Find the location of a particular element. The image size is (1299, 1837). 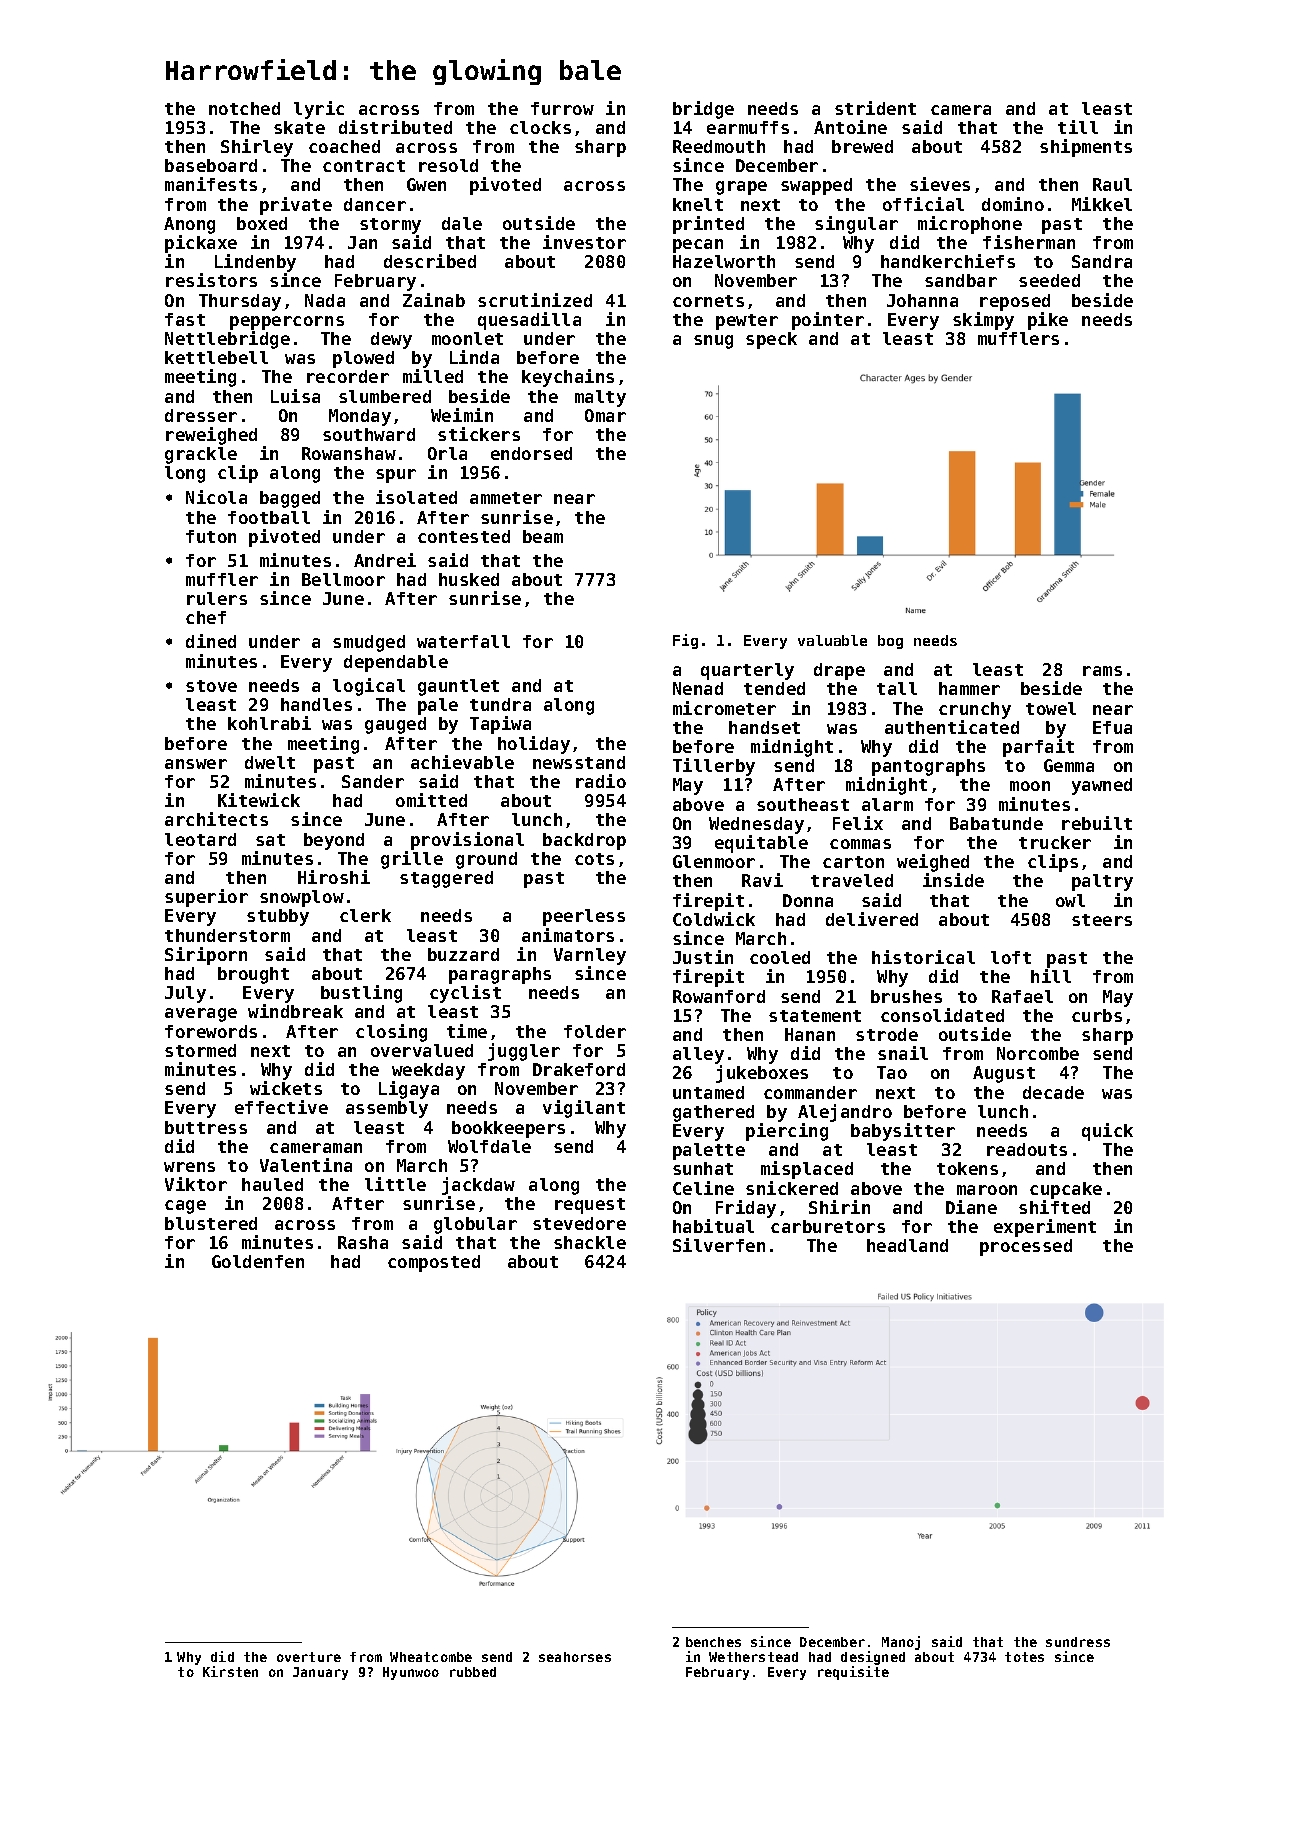

cupcake is located at coordinates (1066, 1190).
